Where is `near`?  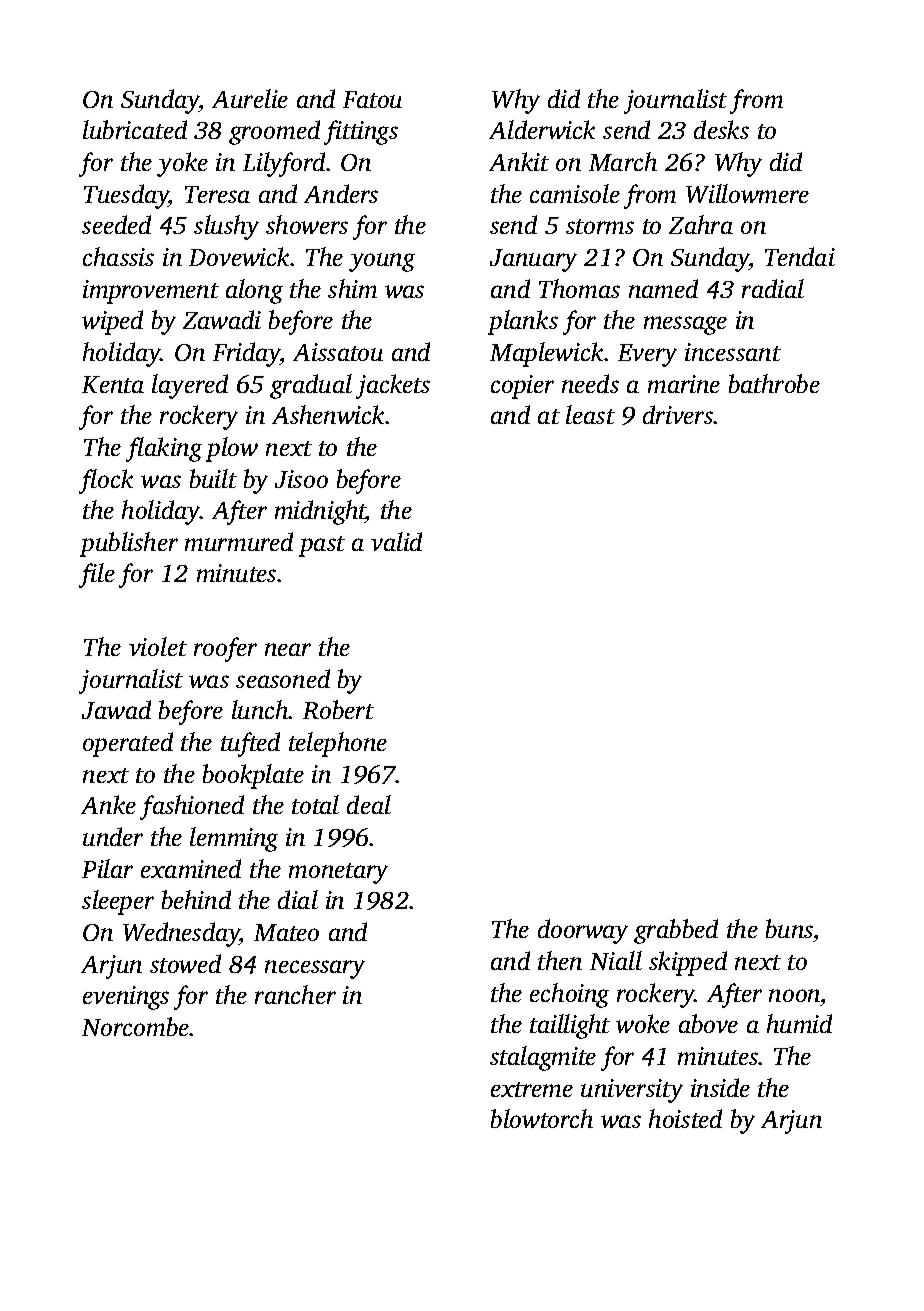 near is located at coordinates (288, 649).
